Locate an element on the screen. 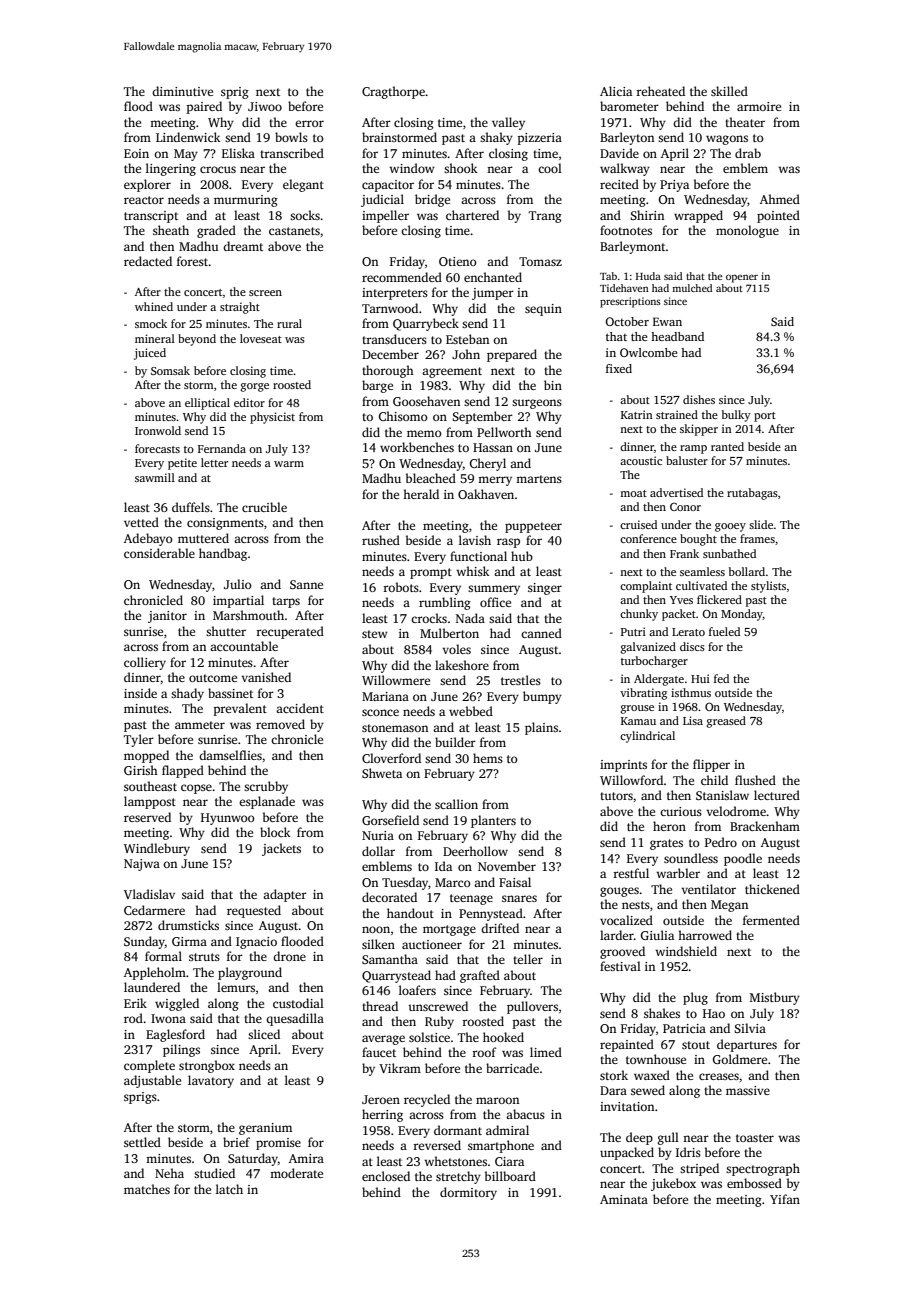 The width and height of the screenshot is (924, 1308). valley is located at coordinates (508, 123).
